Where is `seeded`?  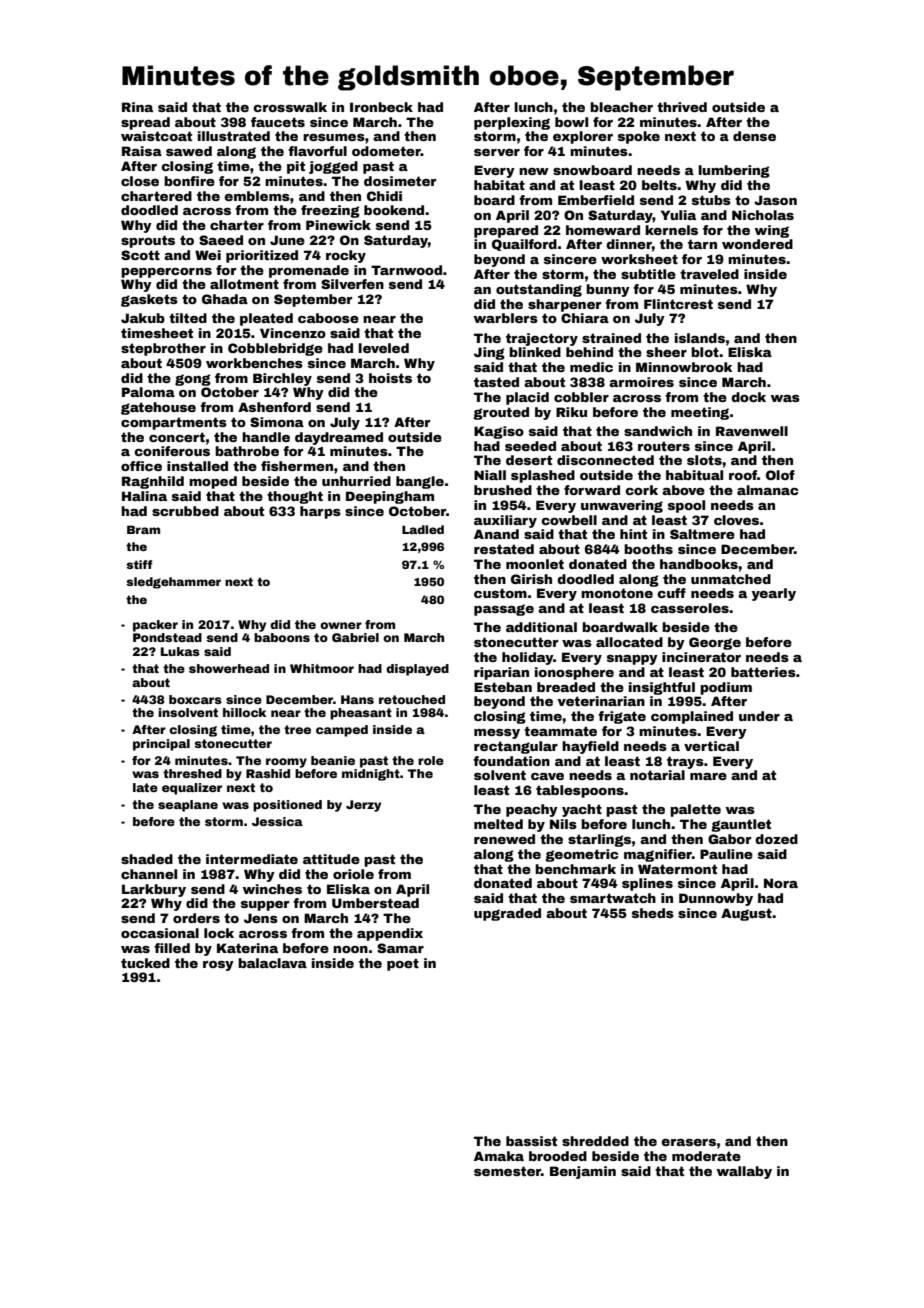 seeded is located at coordinates (530, 446).
